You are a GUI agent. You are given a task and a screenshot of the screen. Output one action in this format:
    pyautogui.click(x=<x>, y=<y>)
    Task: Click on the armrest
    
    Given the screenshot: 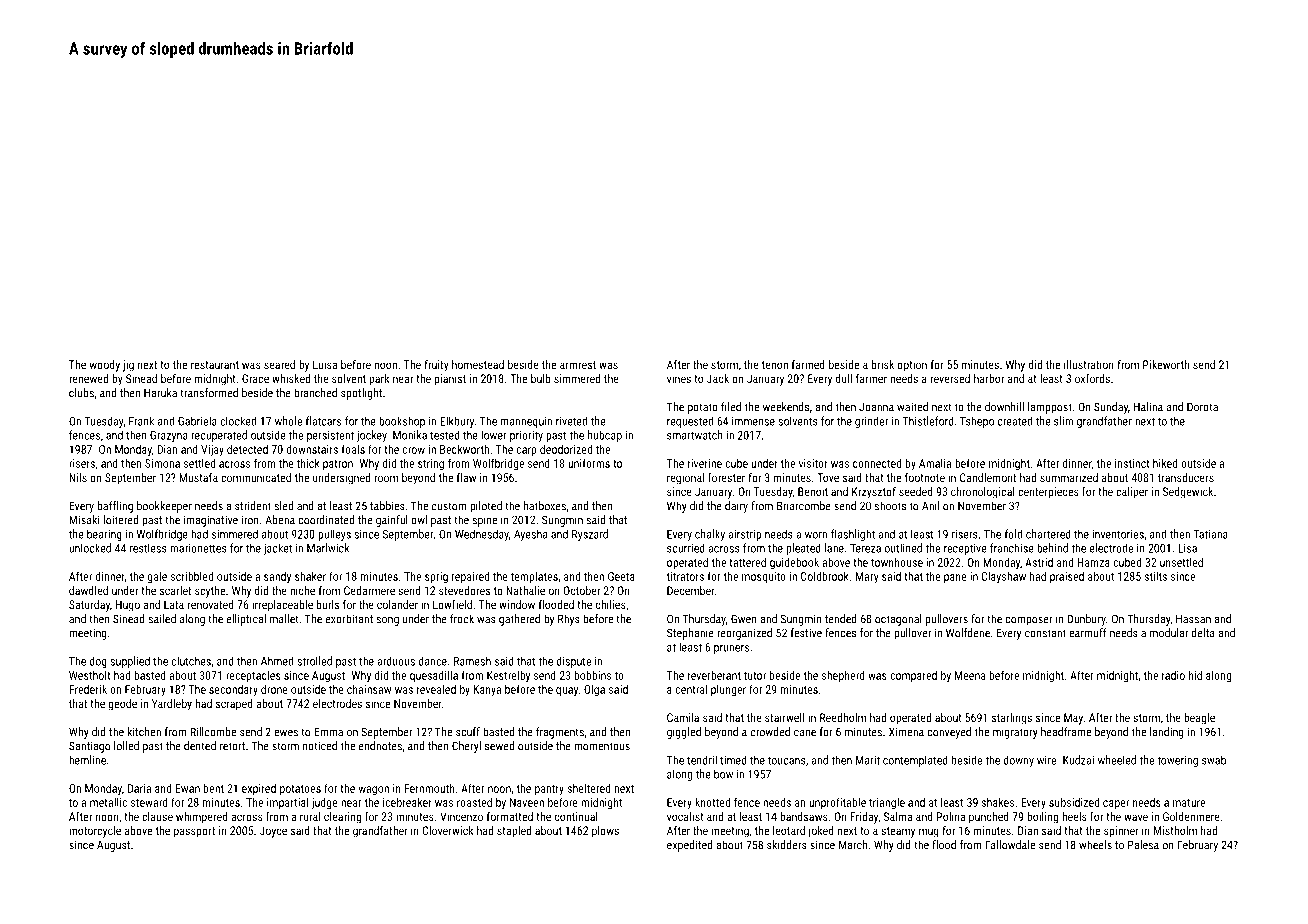 What is the action you would take?
    pyautogui.click(x=578, y=365)
